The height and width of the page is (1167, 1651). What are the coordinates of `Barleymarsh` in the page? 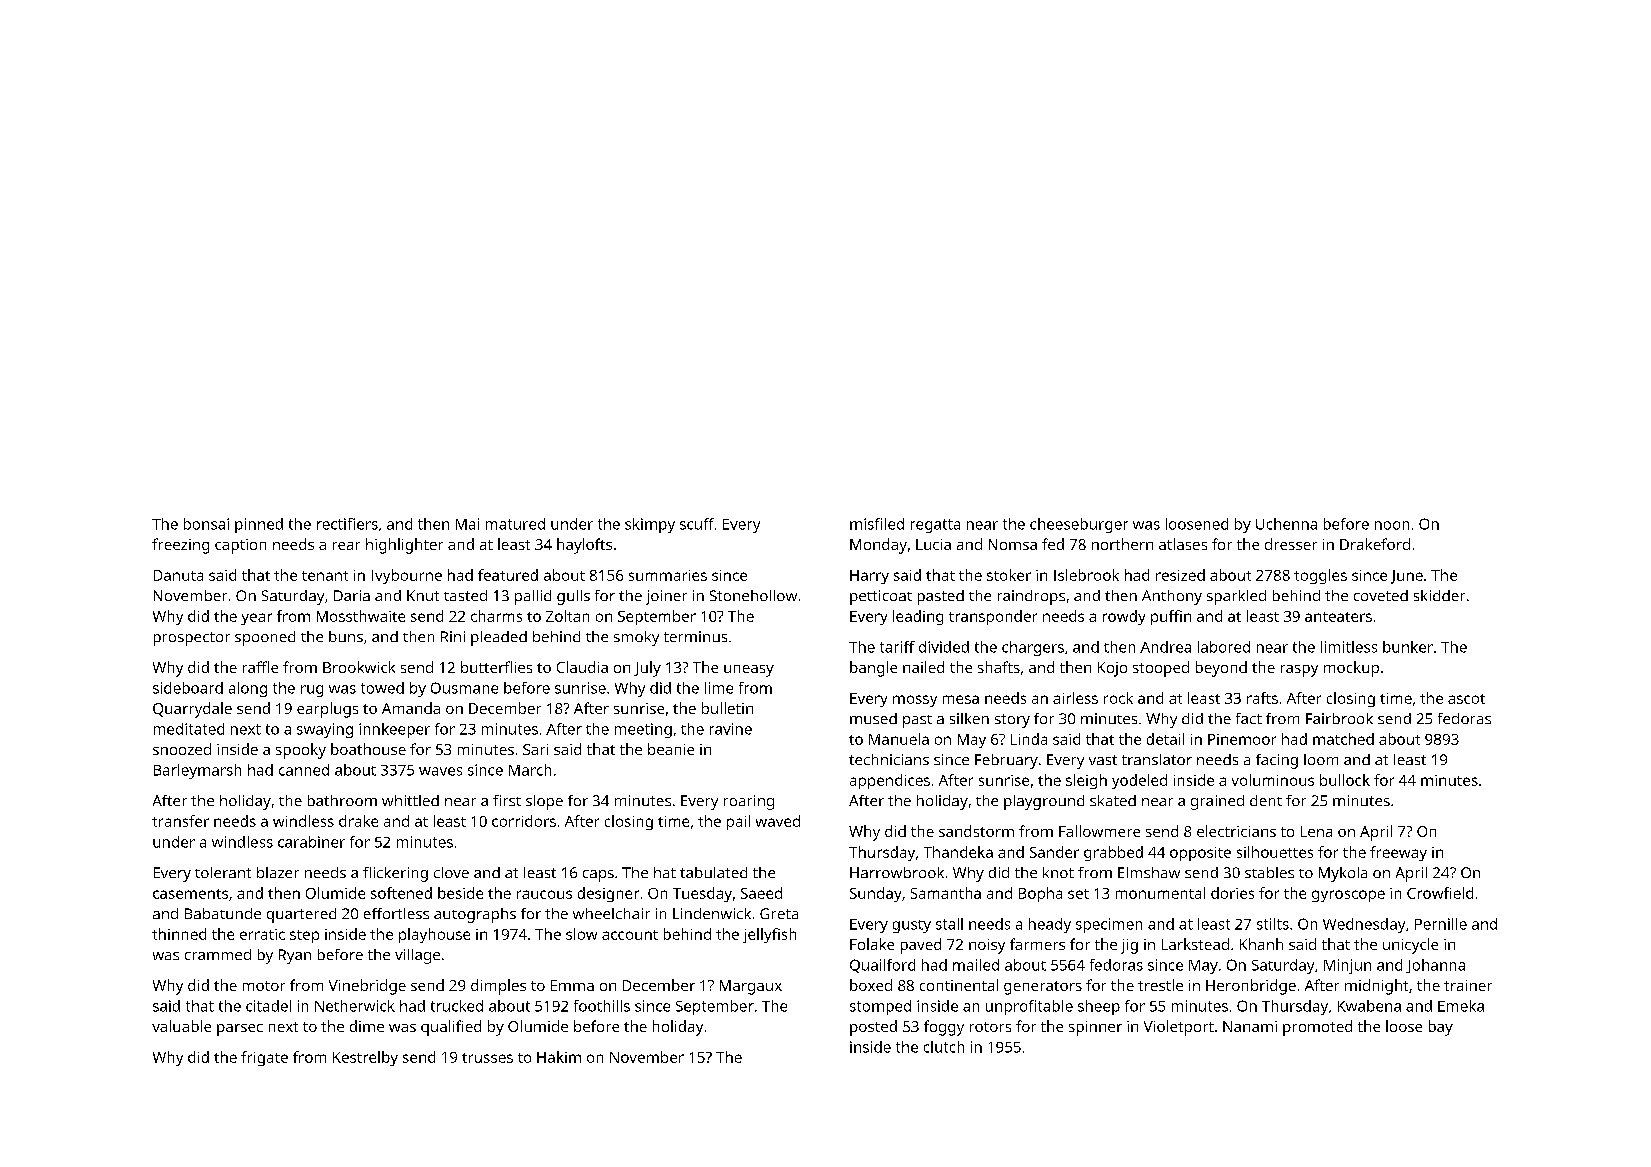 It's located at (197, 771).
